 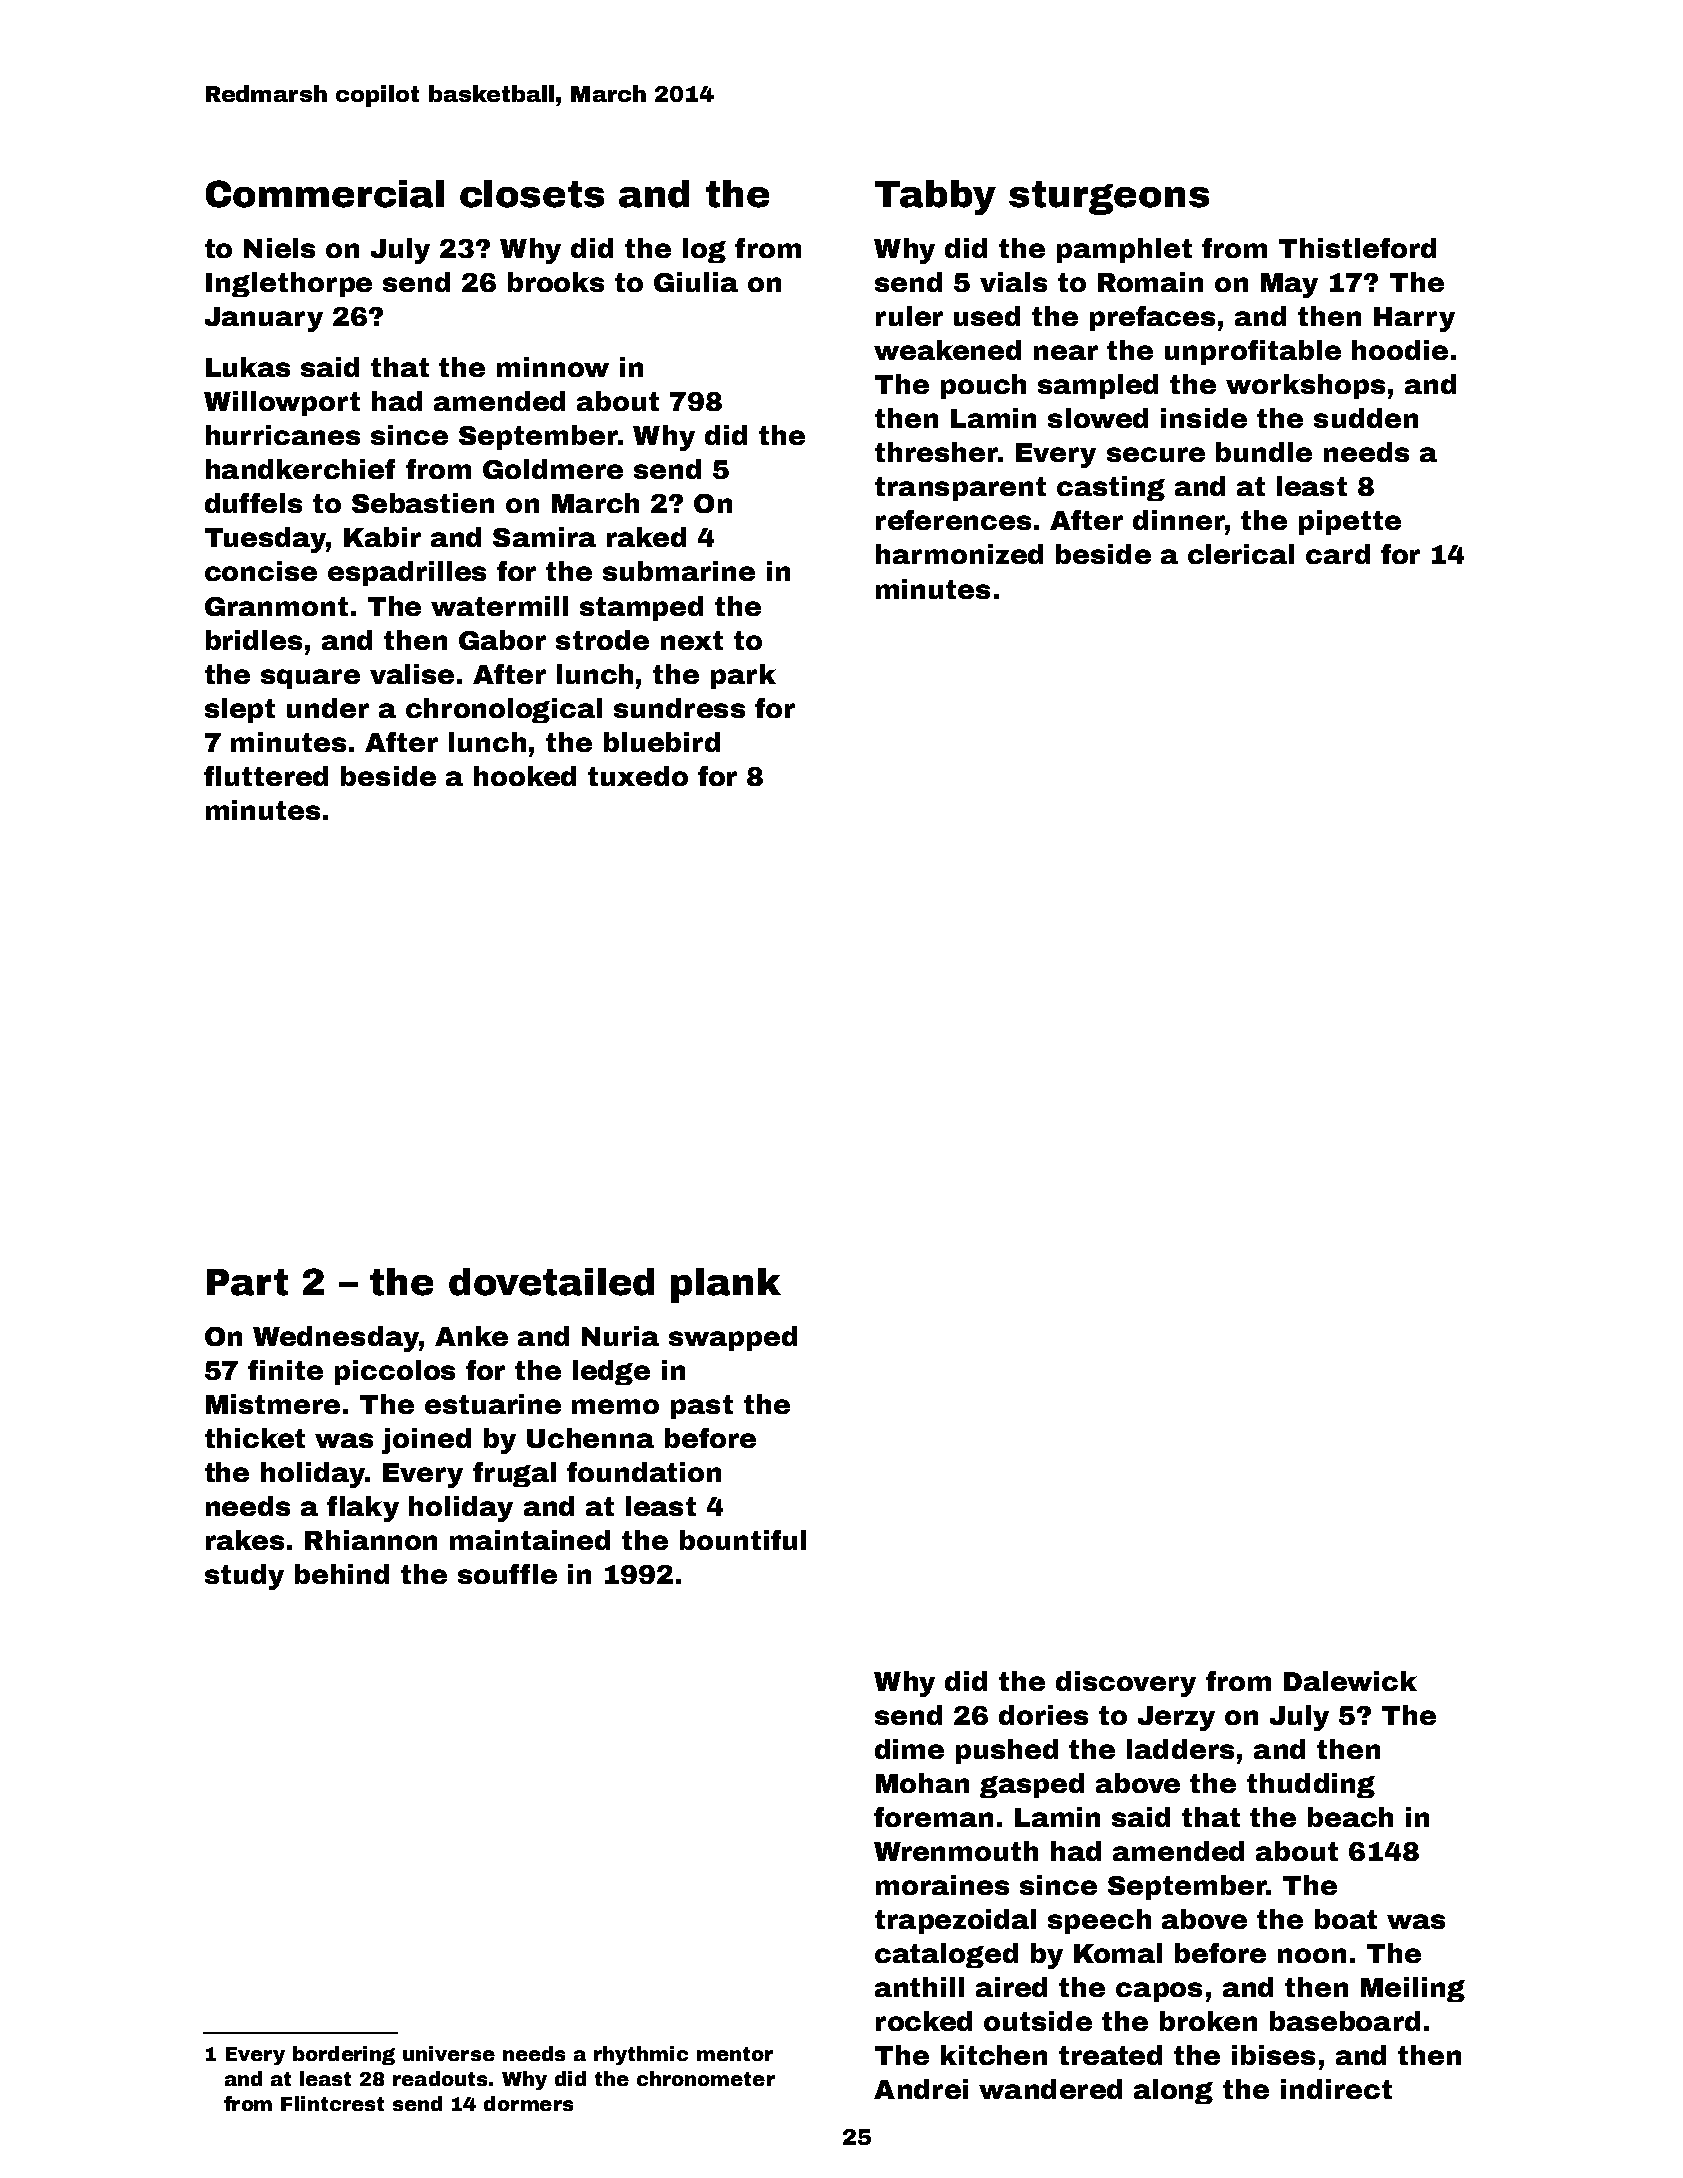 I want to click on bountiful, so click(x=743, y=1540).
